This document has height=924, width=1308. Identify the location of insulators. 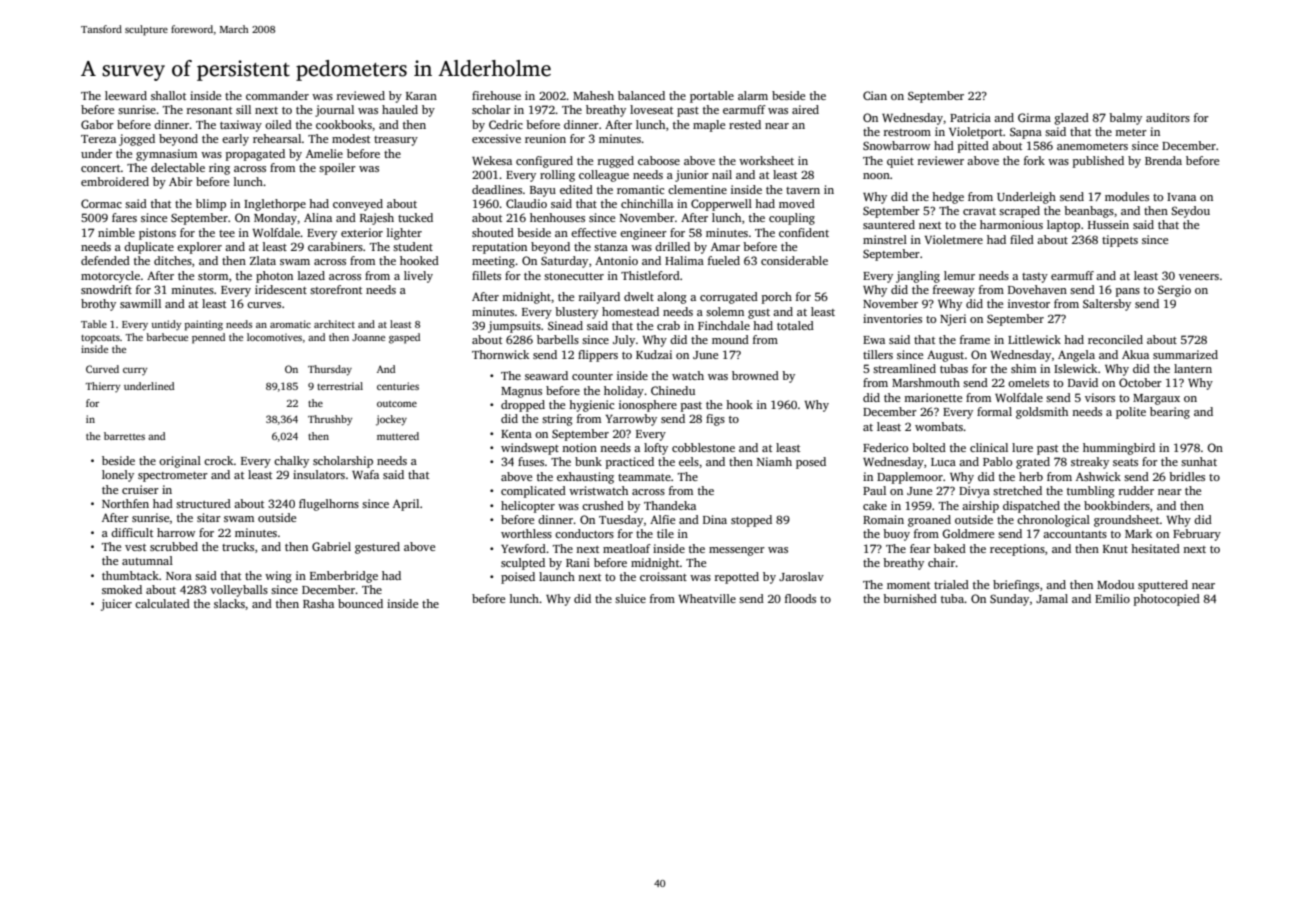
(319, 474).
